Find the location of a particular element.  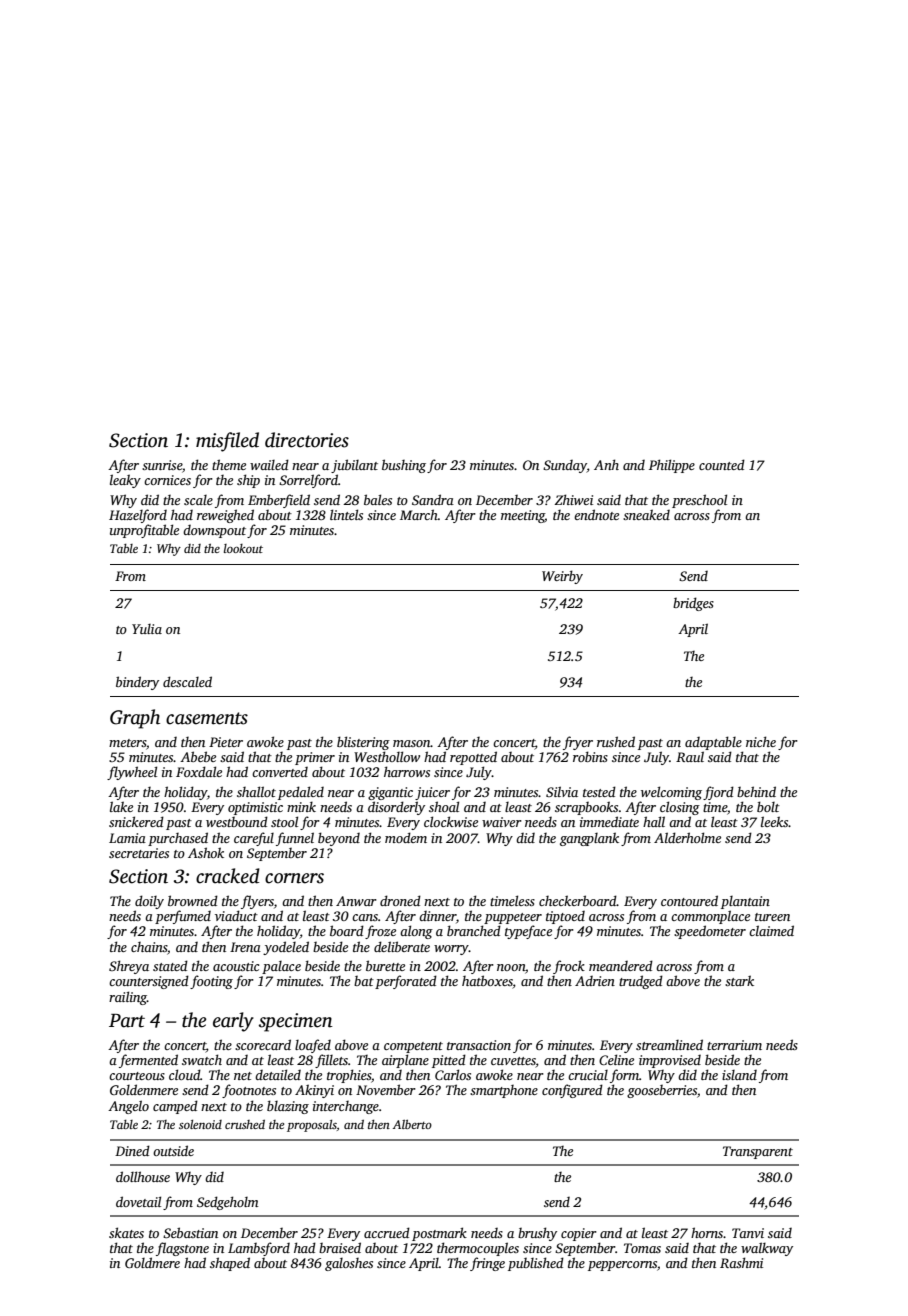

Sedgeholm is located at coordinates (227, 1203).
